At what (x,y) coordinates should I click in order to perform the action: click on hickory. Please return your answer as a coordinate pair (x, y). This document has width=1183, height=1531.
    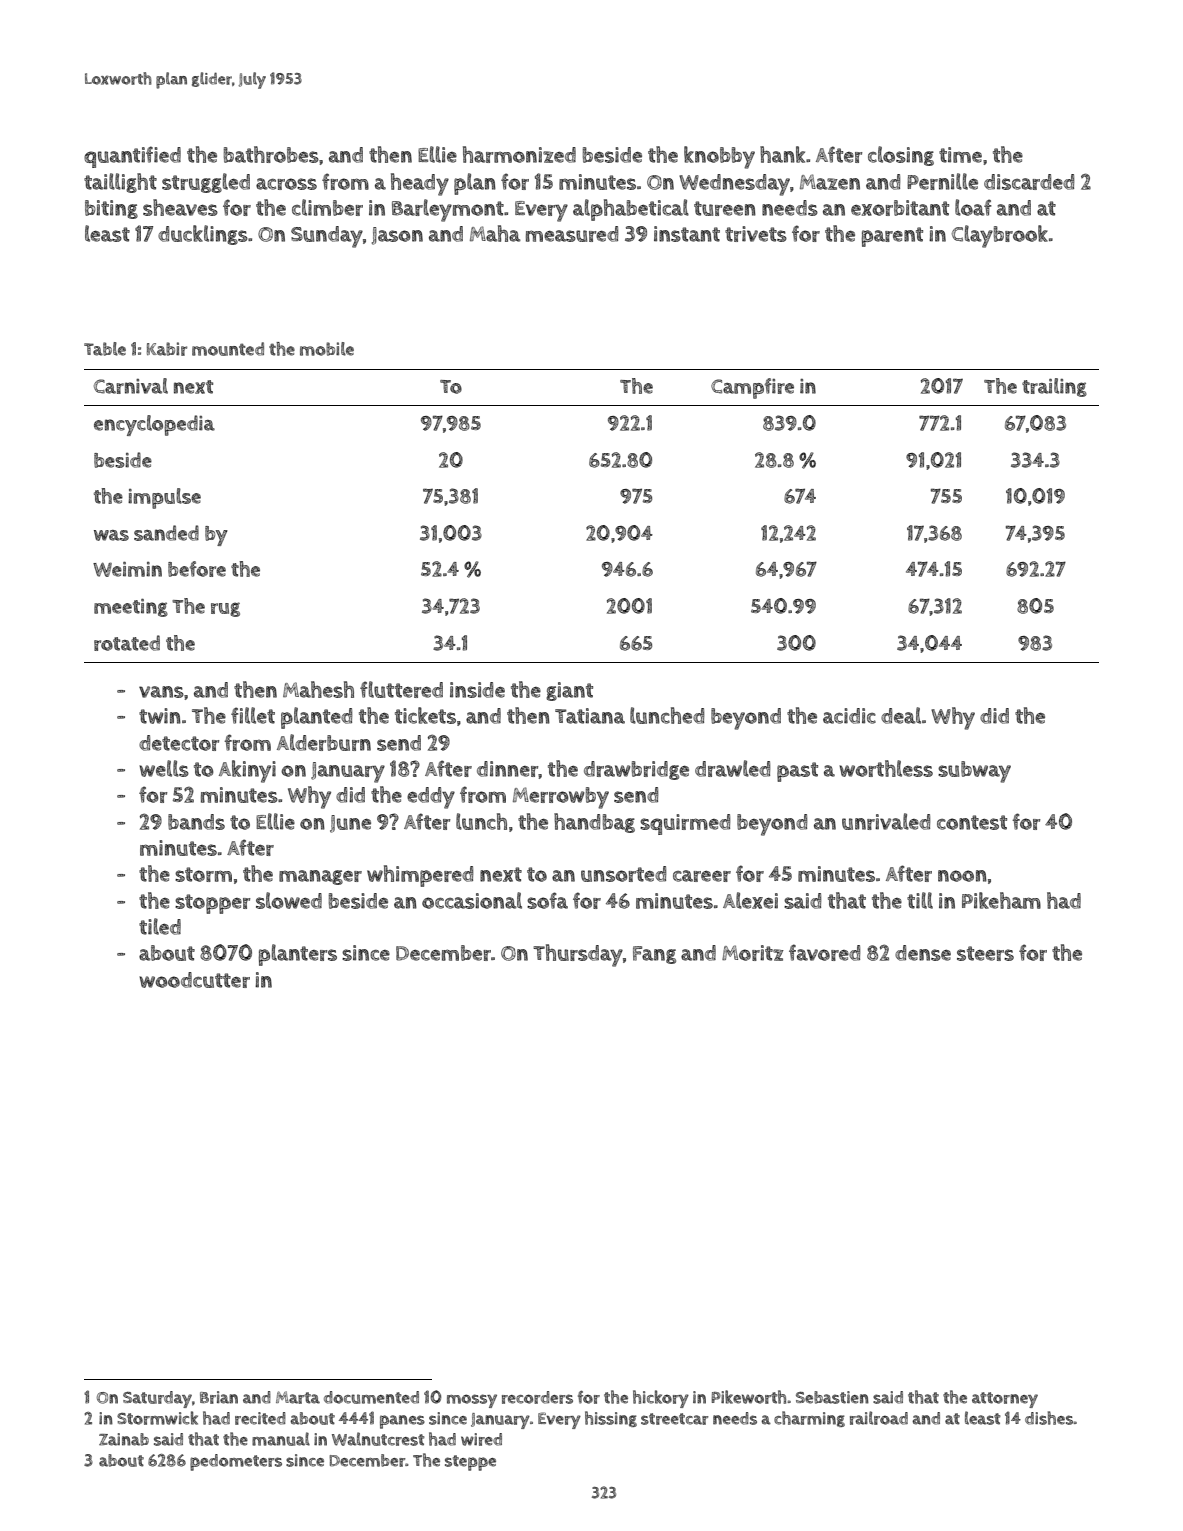
    Looking at the image, I should click on (661, 1399).
